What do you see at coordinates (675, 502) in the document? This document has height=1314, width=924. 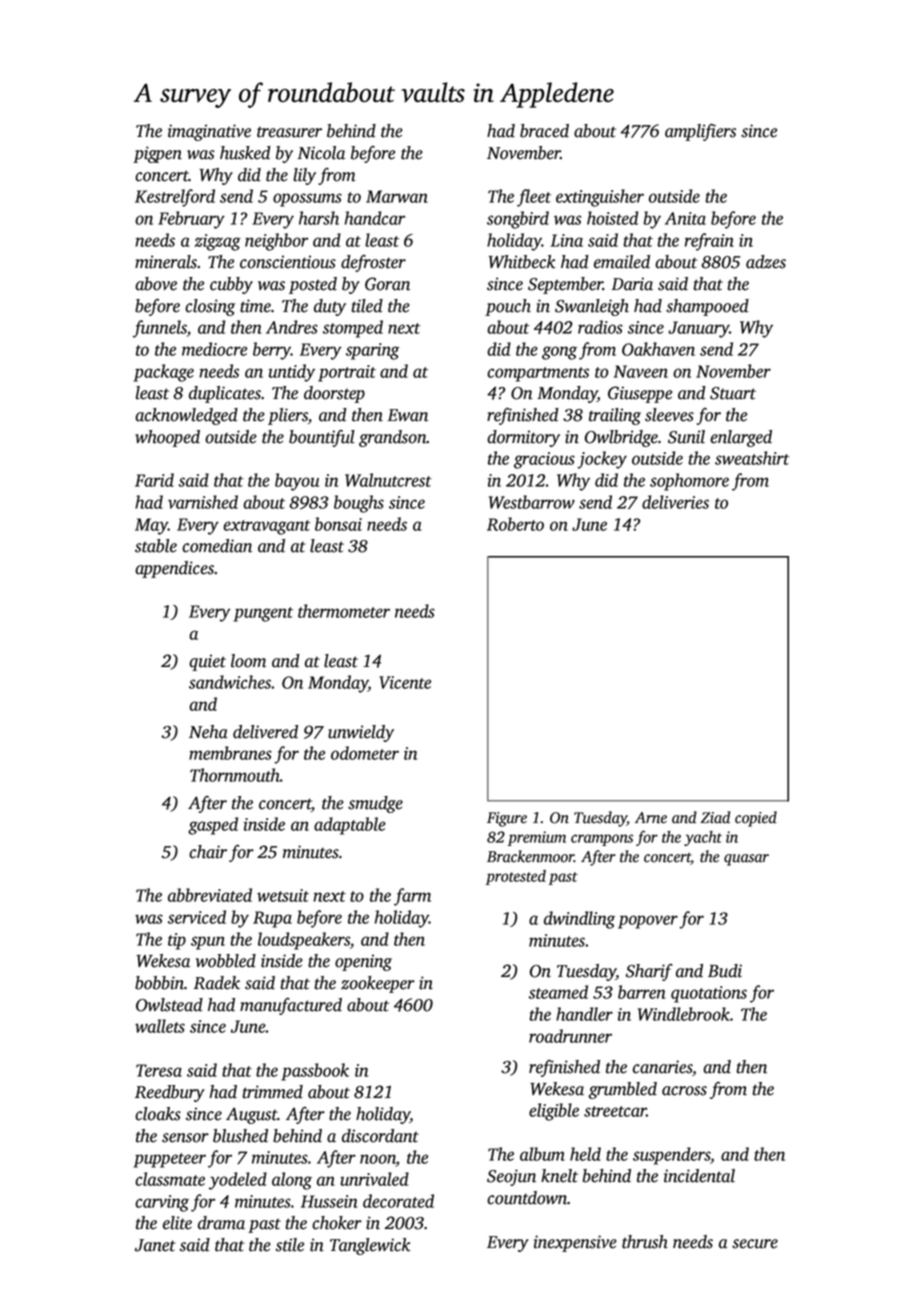 I see `deliveries` at bounding box center [675, 502].
